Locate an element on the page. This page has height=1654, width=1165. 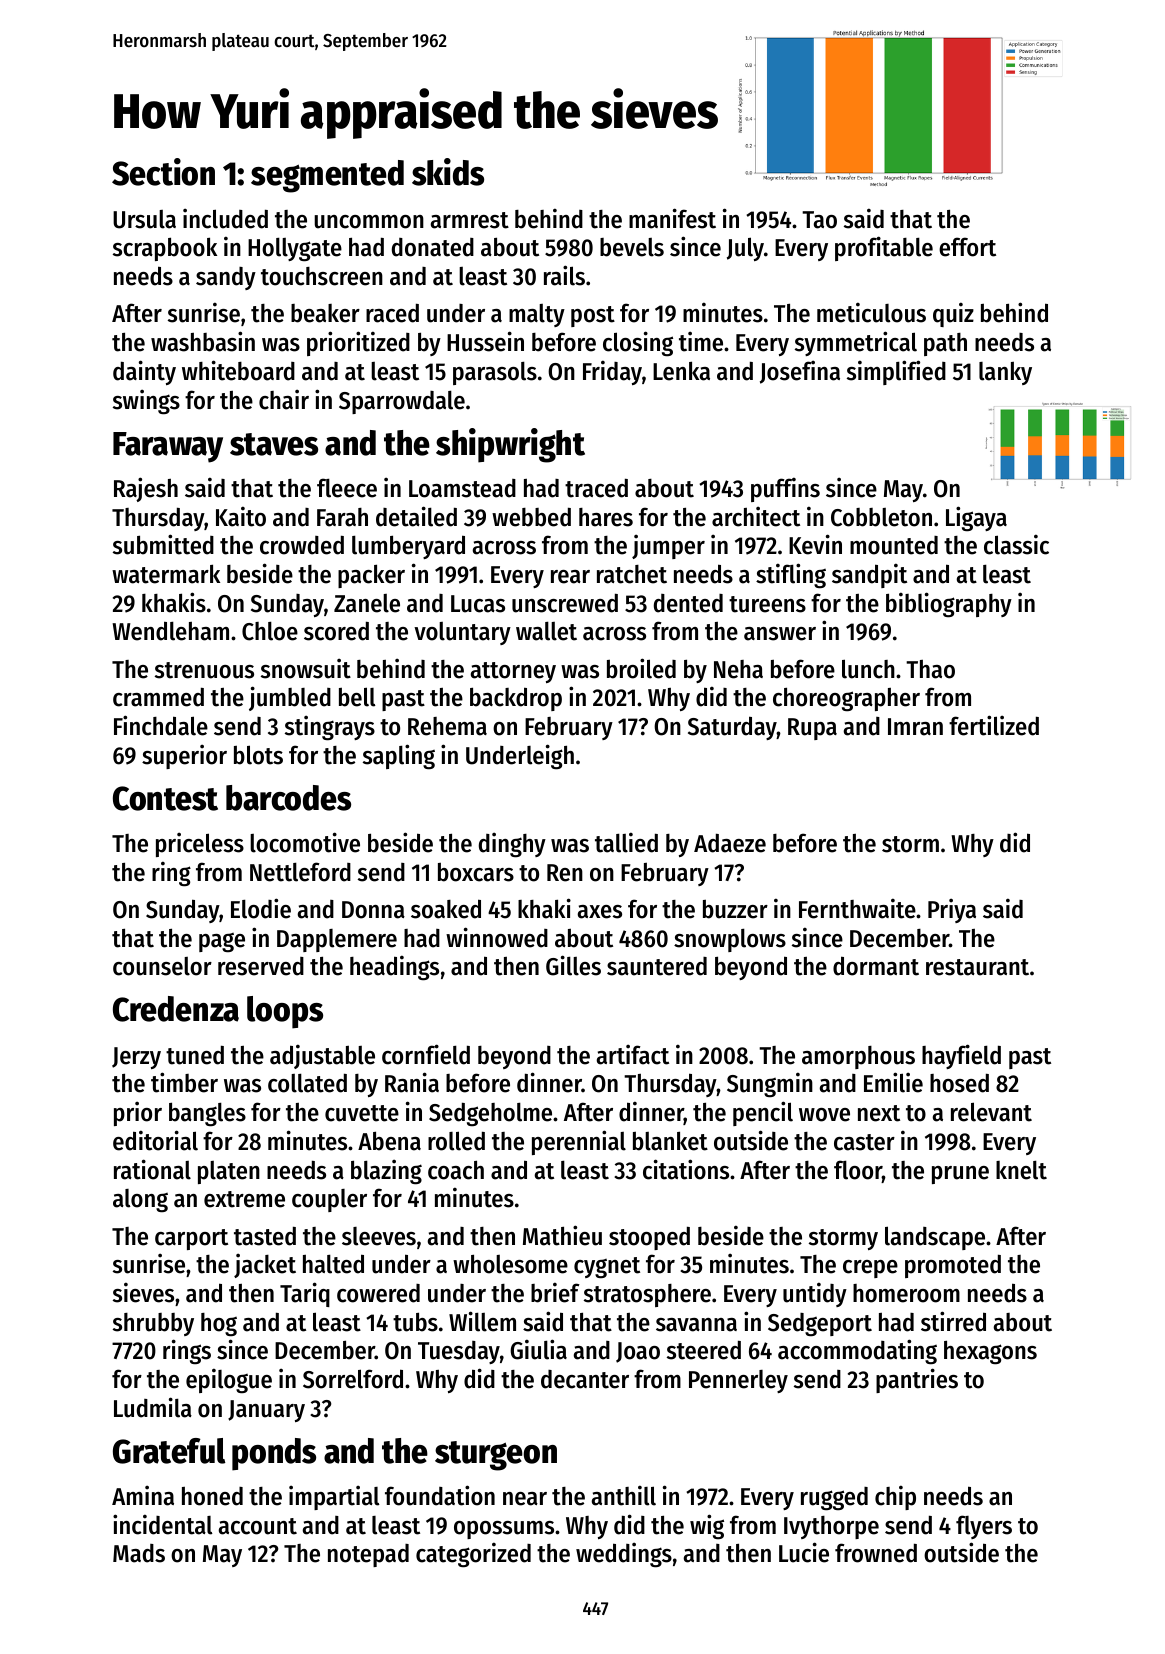
flyers is located at coordinates (984, 1527).
